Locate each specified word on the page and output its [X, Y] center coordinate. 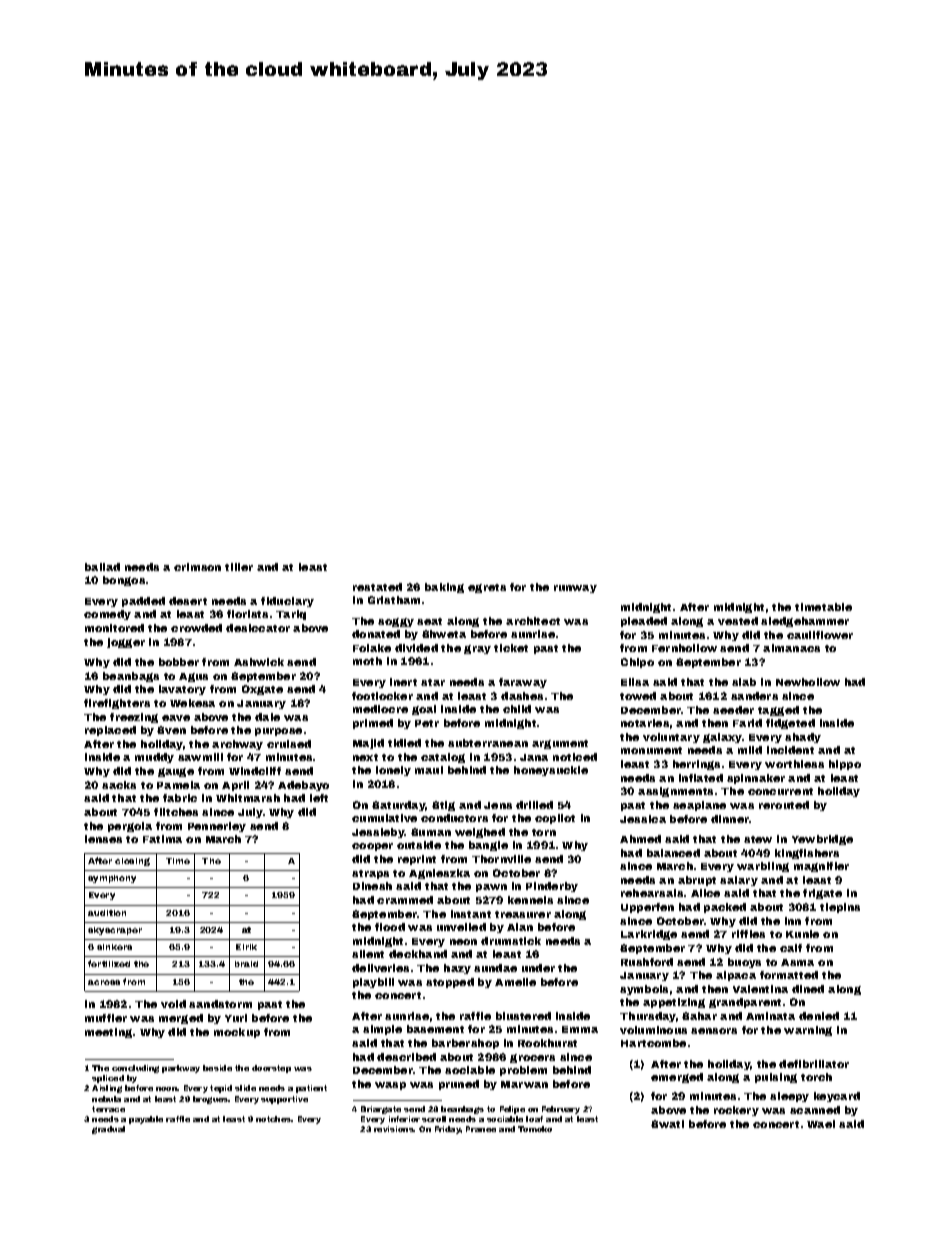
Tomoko [535, 1129]
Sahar [699, 1016]
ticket [511, 648]
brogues [211, 1100]
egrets [487, 588]
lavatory [182, 690]
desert [188, 601]
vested [738, 621]
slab [744, 682]
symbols [644, 990]
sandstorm [220, 1004]
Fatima [162, 839]
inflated [701, 778]
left [319, 798]
